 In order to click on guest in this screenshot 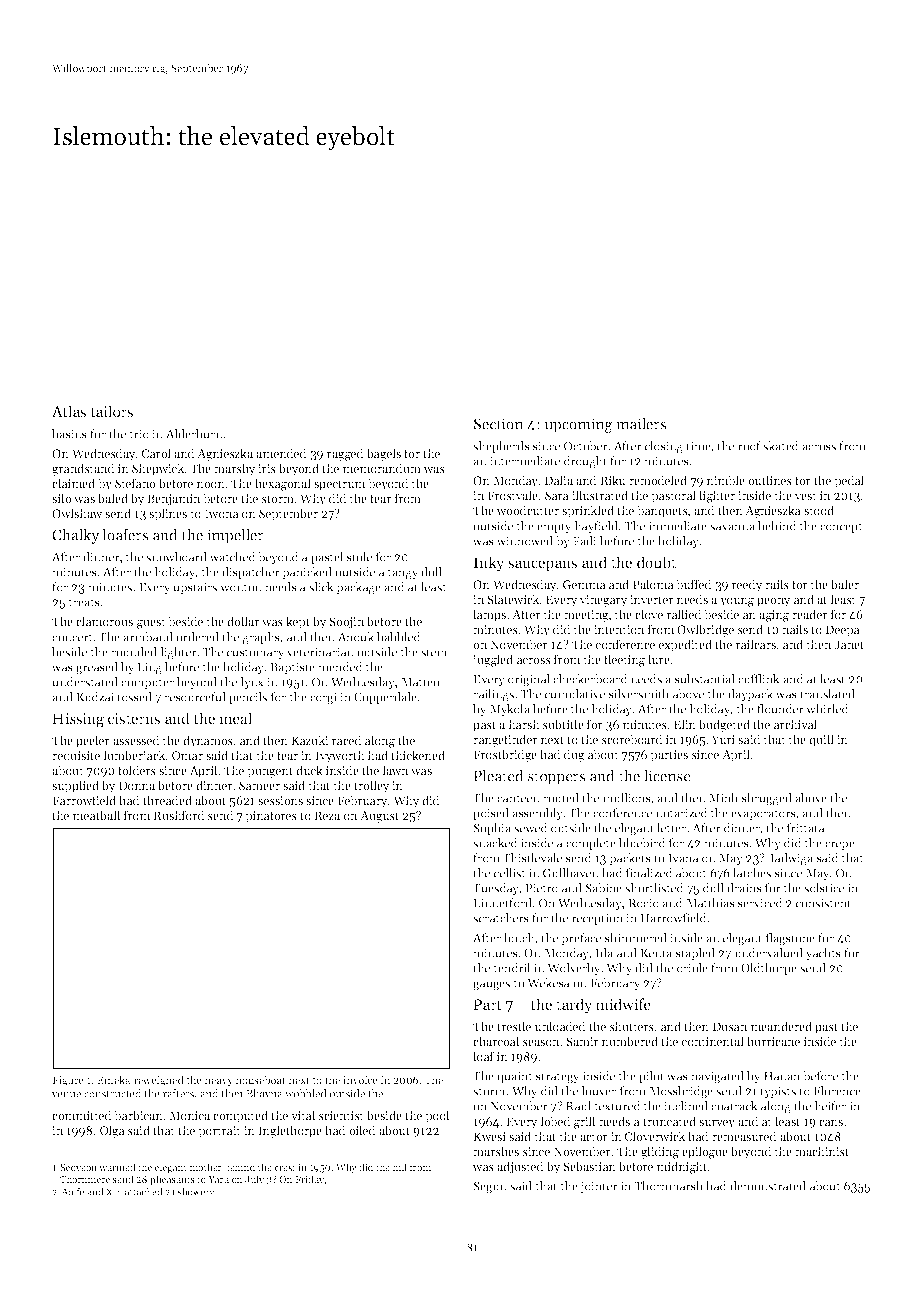, I will do `click(151, 623)`.
